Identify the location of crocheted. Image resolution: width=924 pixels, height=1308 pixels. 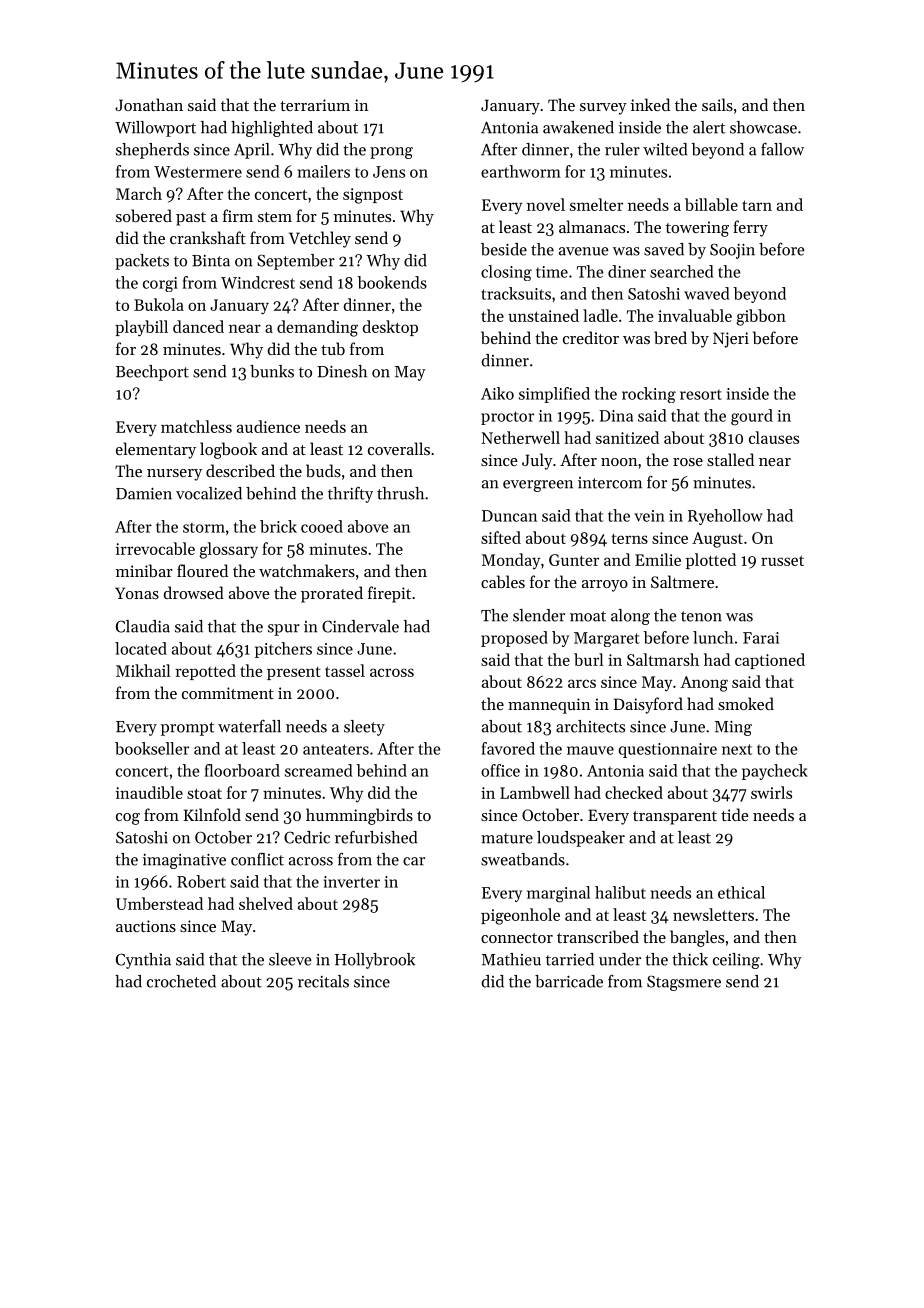
(181, 981).
